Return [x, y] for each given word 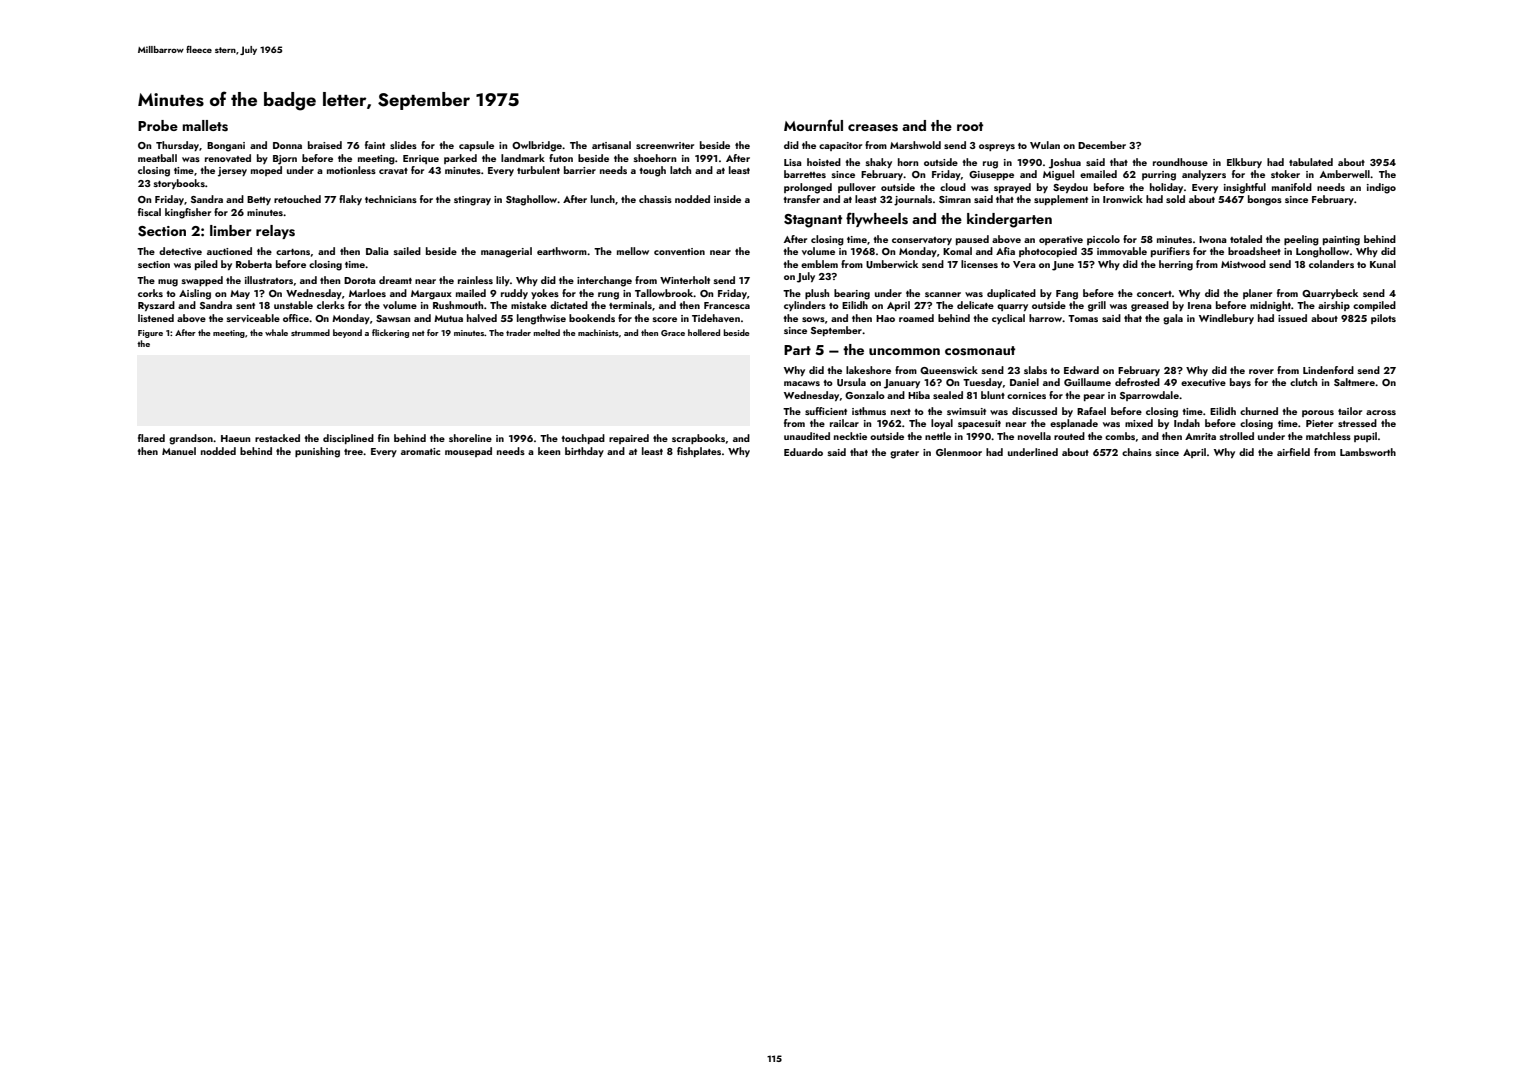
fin [383, 438]
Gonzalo [865, 395]
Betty [259, 200]
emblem [819, 264]
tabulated [1311, 162]
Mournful [813, 125]
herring [1176, 265]
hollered [704, 332]
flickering [390, 333]
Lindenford [1328, 370]
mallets [205, 126]
